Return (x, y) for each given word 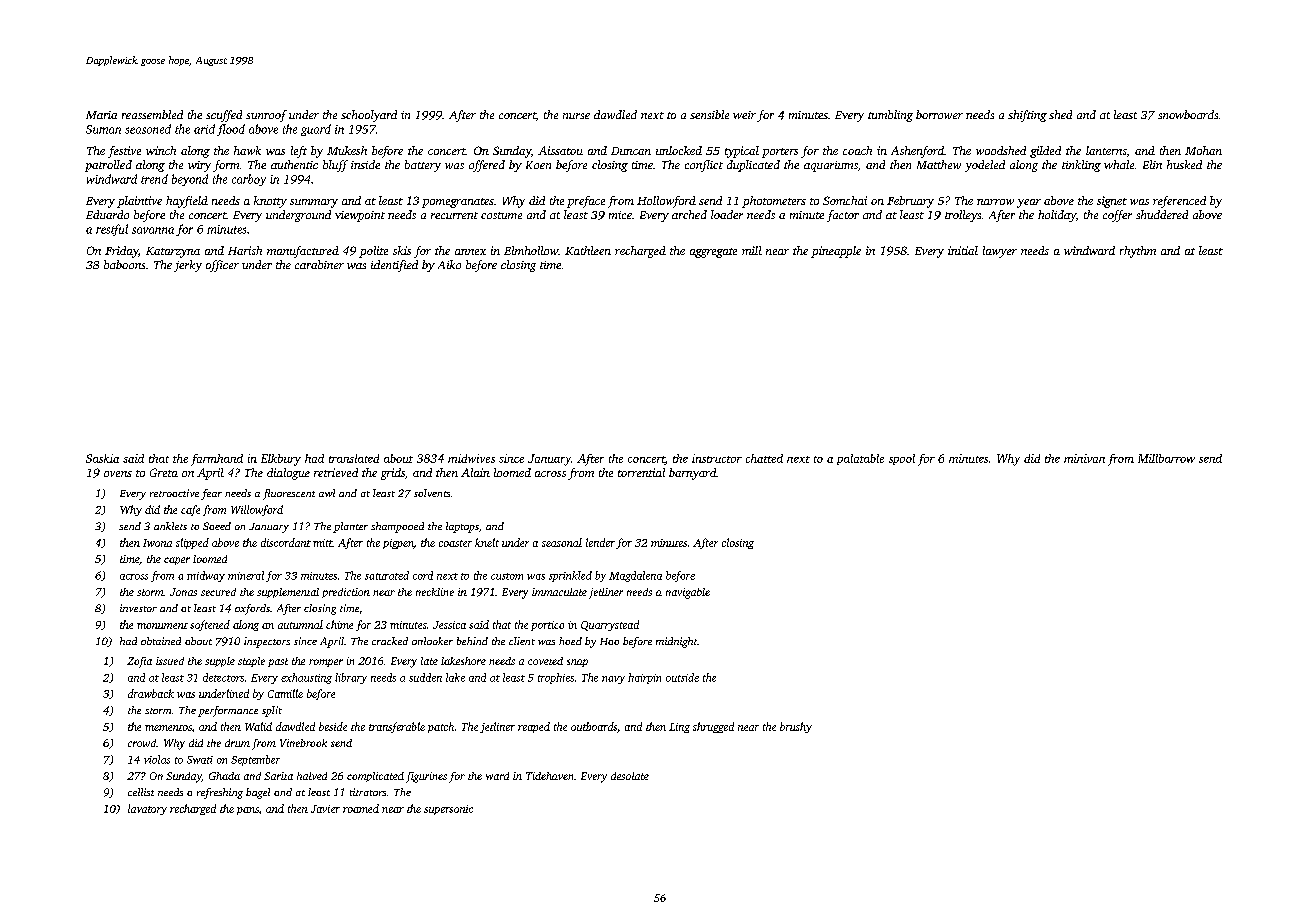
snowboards (1188, 114)
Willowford (257, 510)
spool (902, 459)
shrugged (713, 727)
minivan (1084, 458)
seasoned (148, 129)
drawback (151, 693)
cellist (141, 792)
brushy (796, 727)
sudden (425, 677)
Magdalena (635, 576)
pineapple (836, 252)
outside (682, 677)
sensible (709, 114)
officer (222, 266)
